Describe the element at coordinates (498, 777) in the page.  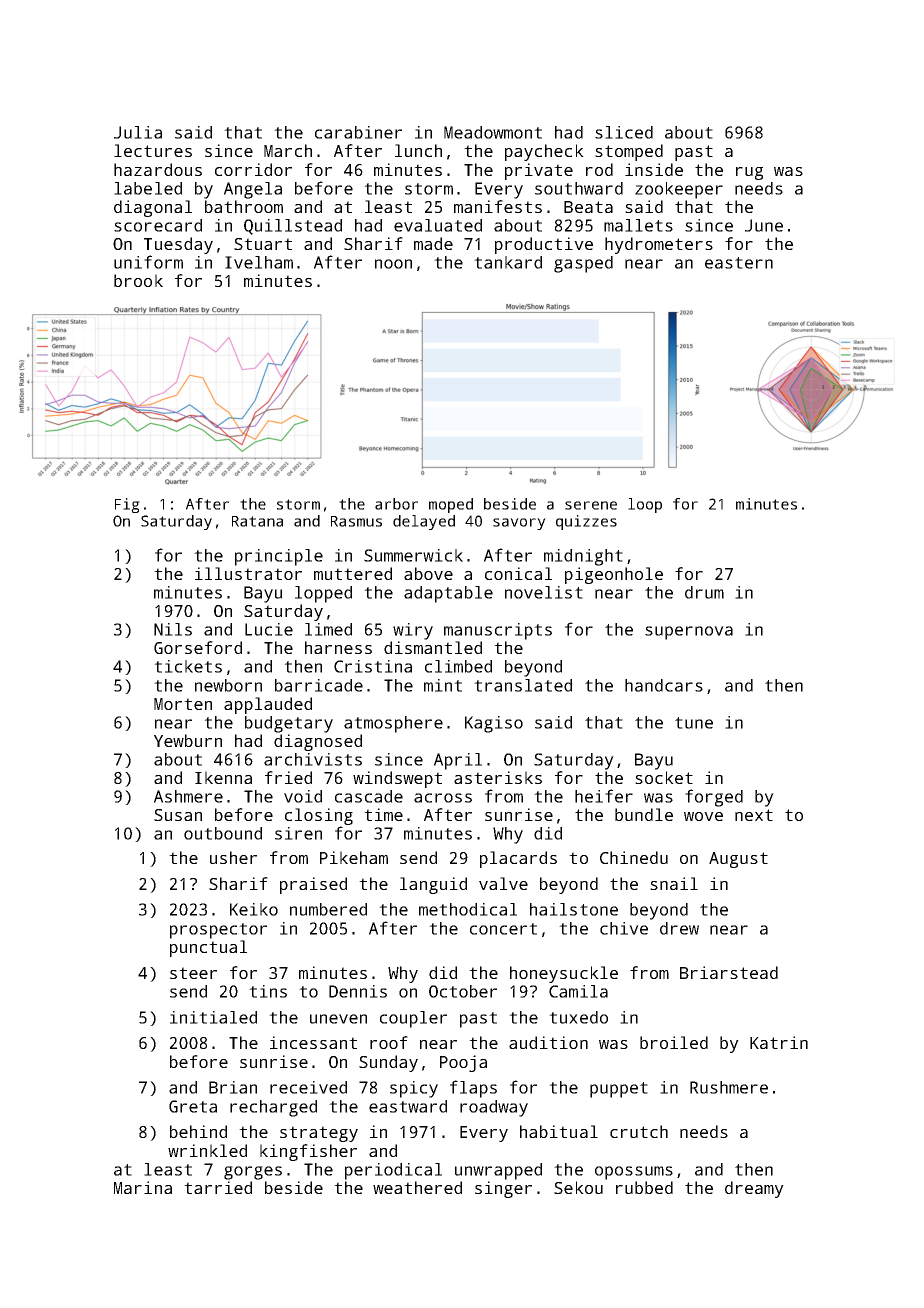
I see `asterisks` at that location.
